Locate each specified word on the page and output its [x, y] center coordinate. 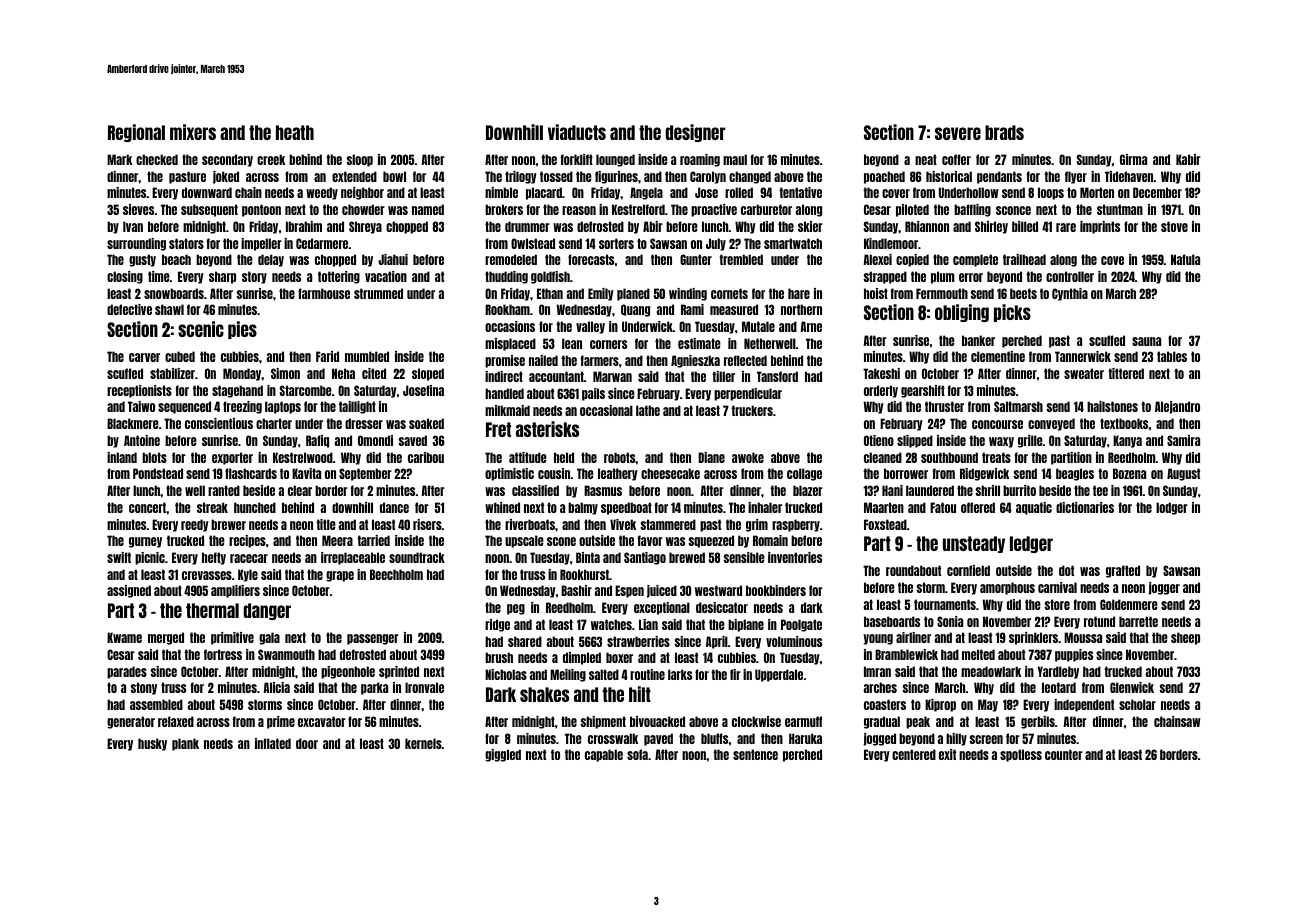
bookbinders [776, 590]
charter [274, 423]
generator [131, 722]
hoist [876, 293]
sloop [360, 160]
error [971, 277]
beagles [1075, 474]
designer [696, 133]
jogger [1164, 588]
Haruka [805, 738]
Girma [1133, 159]
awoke [748, 457]
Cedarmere [322, 243]
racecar [249, 558]
